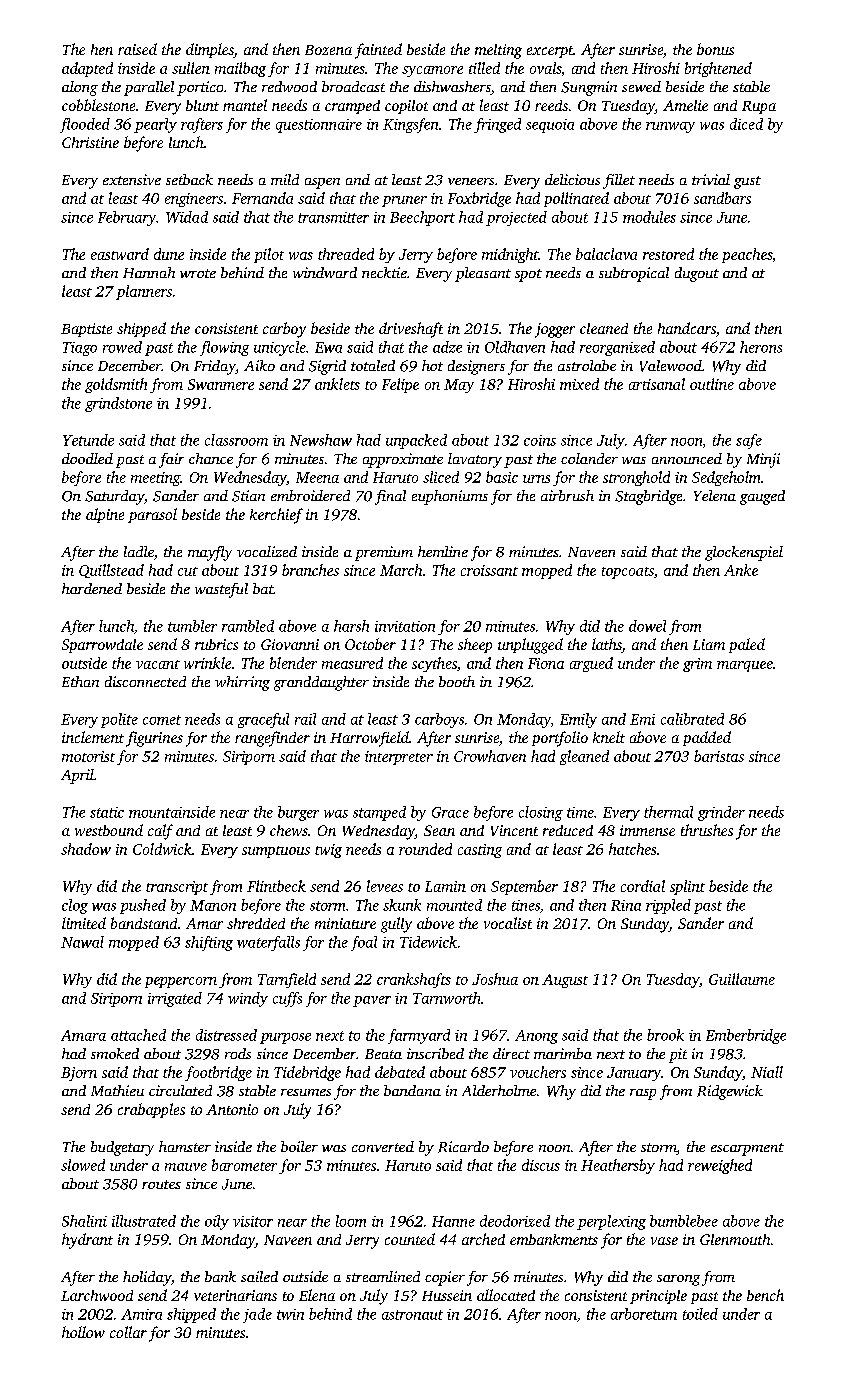 This page has width=849, height=1400. I want to click on handcars, so click(687, 328).
